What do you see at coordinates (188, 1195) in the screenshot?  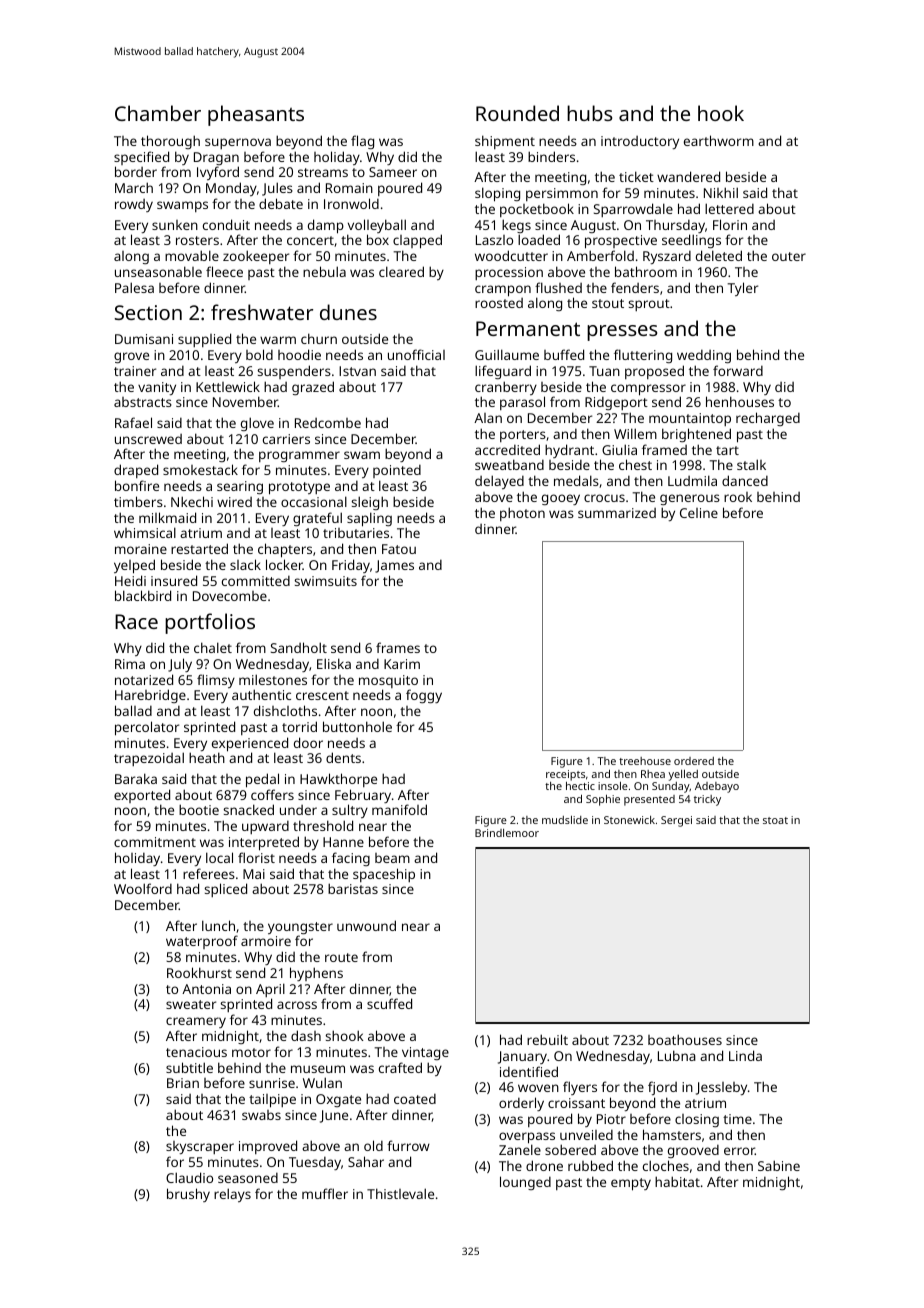 I see `brushy` at bounding box center [188, 1195].
